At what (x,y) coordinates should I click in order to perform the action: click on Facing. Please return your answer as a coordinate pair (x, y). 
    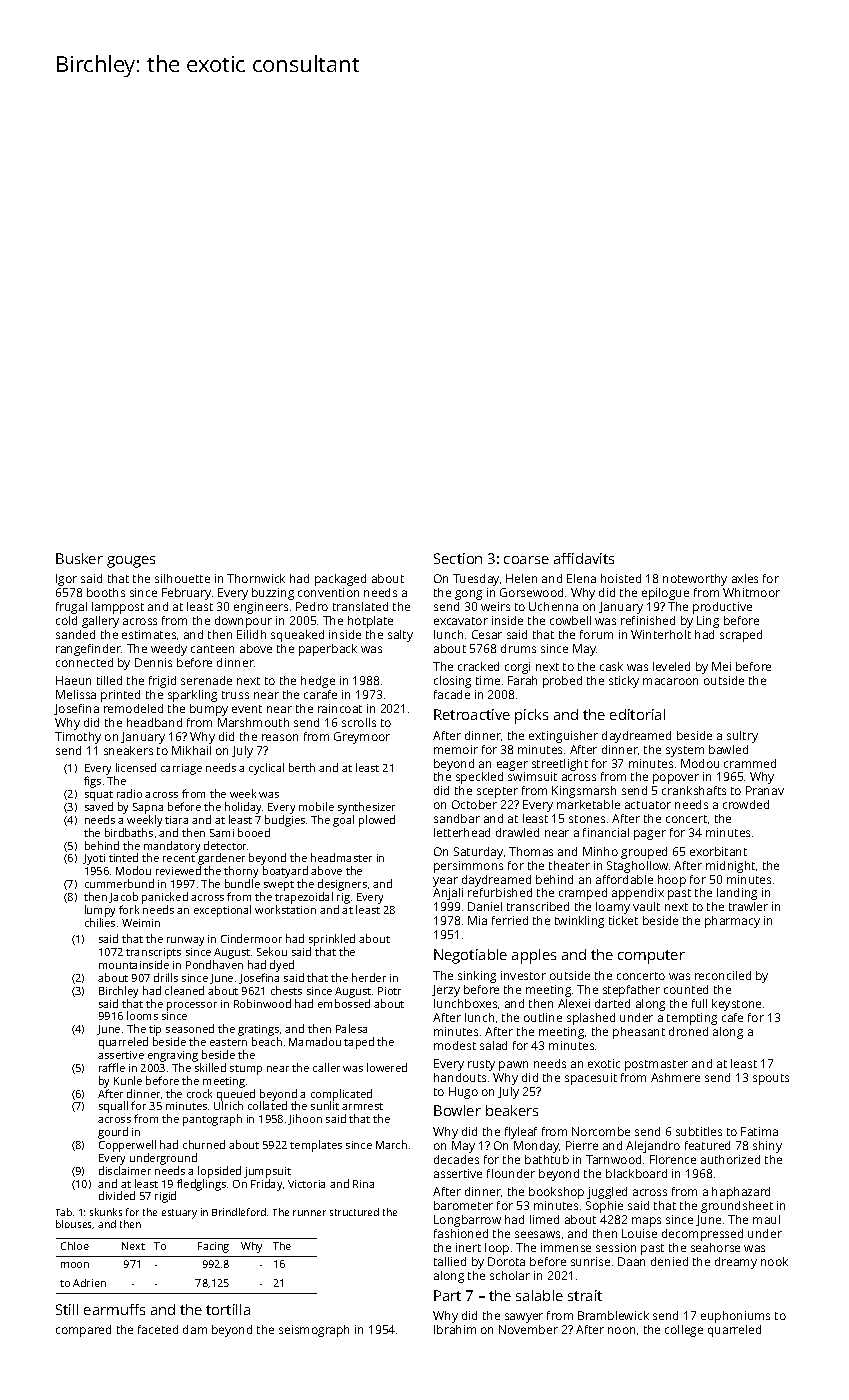
    Looking at the image, I should click on (213, 1247).
